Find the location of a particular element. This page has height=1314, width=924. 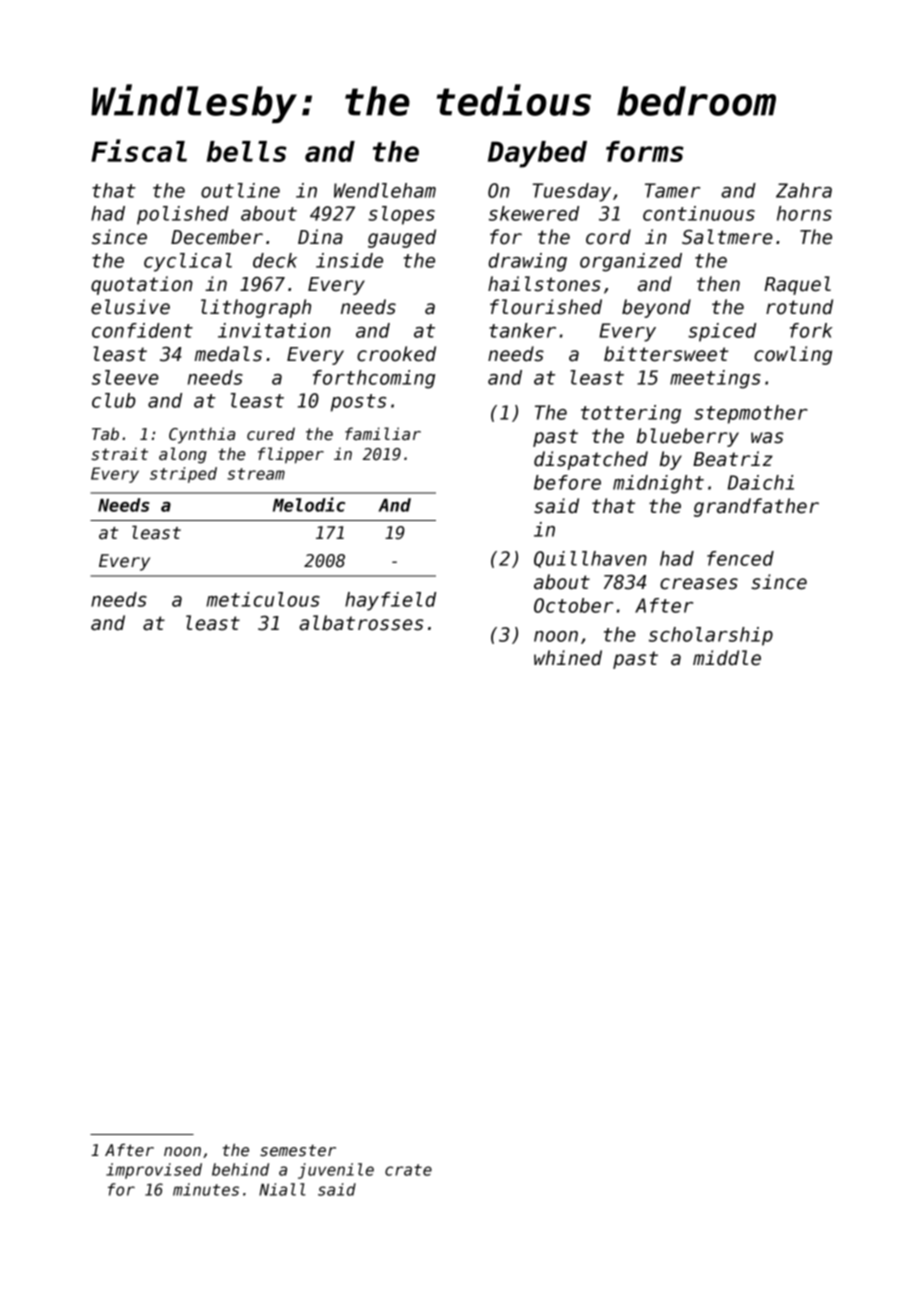

juvenile is located at coordinates (336, 1171).
